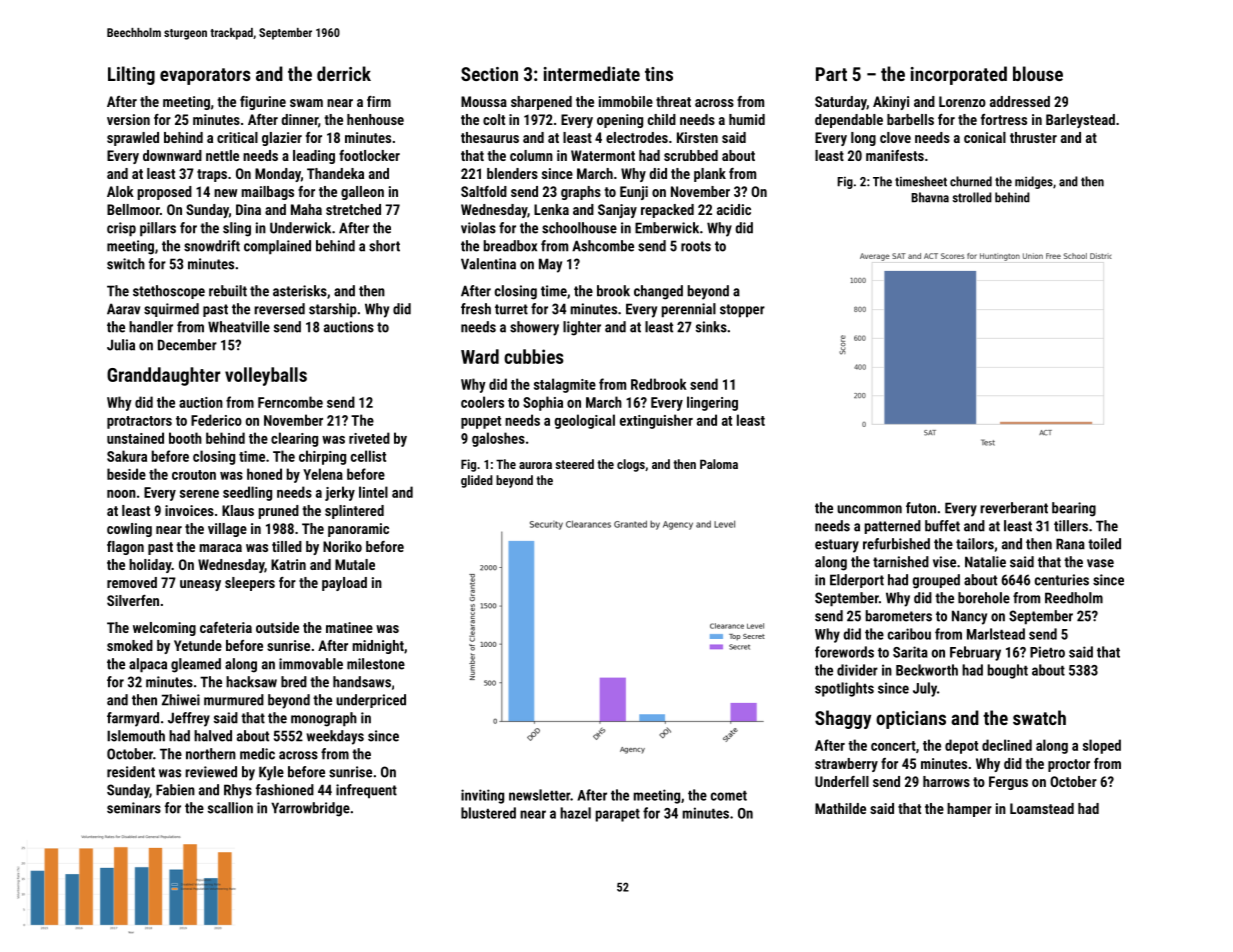  I want to click on hamper, so click(969, 810).
